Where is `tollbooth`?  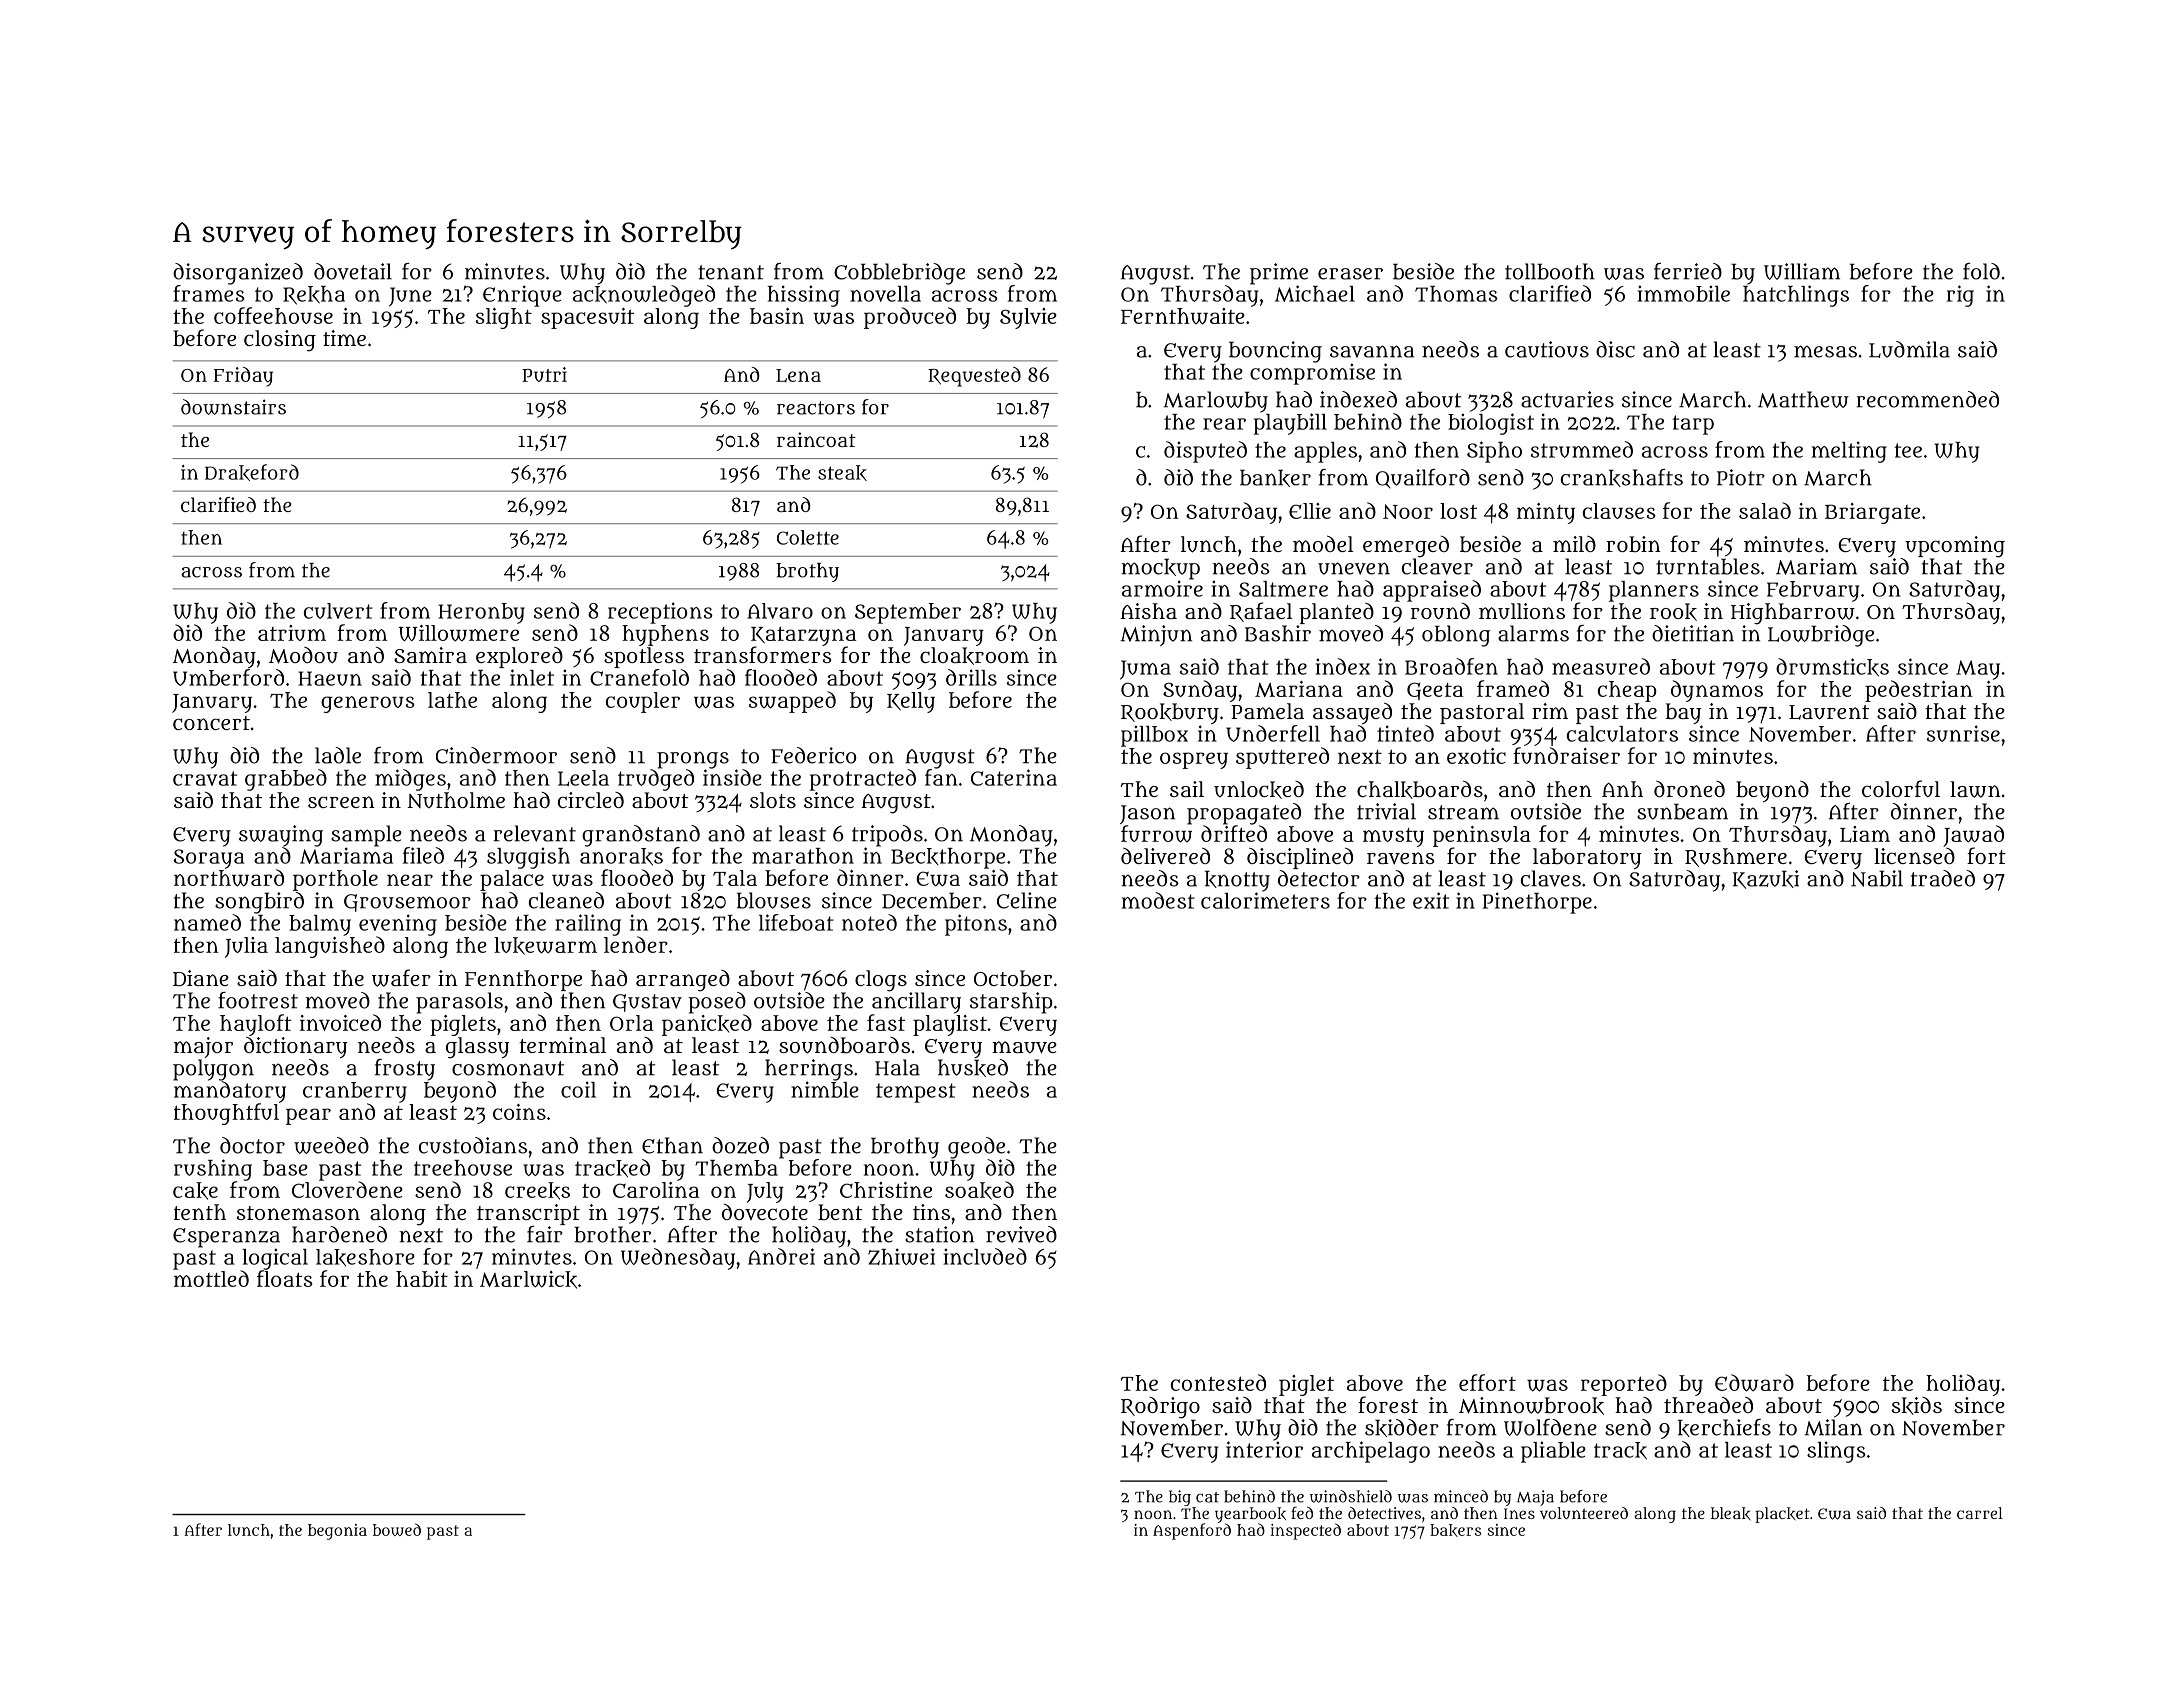 tollbooth is located at coordinates (1550, 271).
